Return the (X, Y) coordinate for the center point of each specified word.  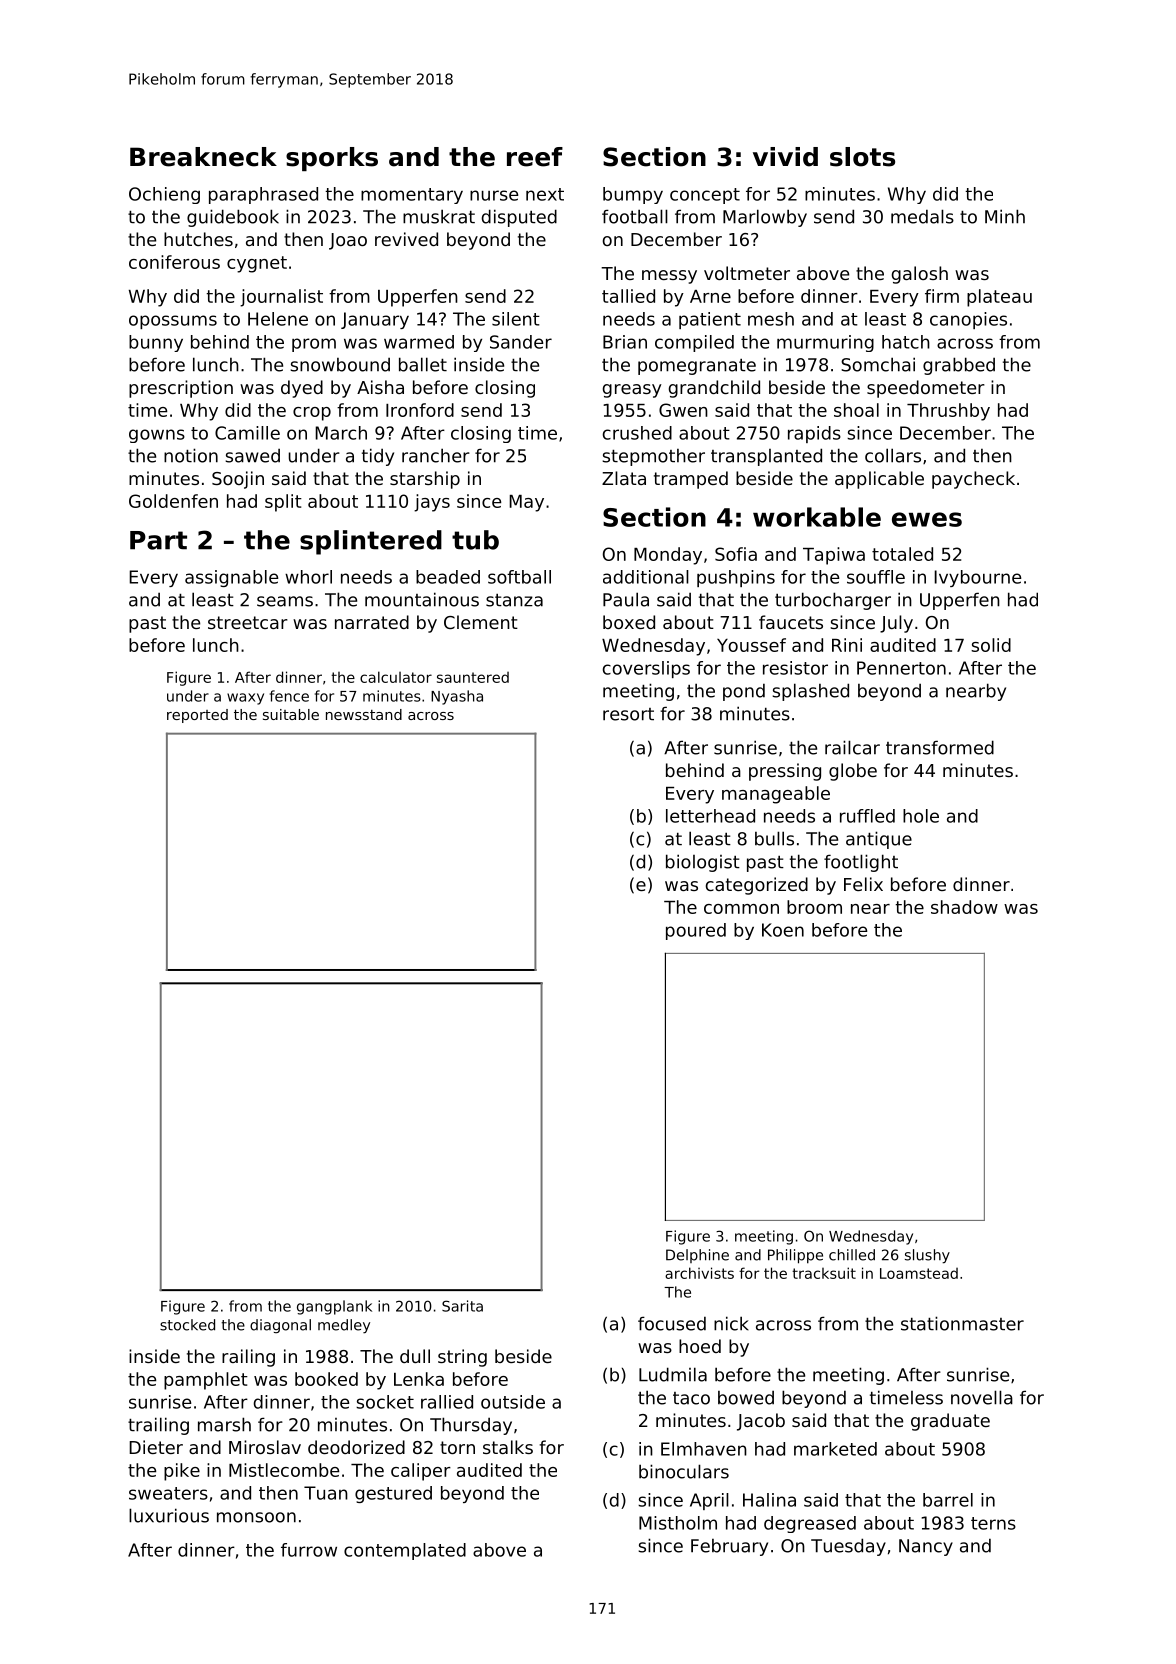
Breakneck (203, 157)
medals (922, 216)
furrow (309, 1550)
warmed (419, 342)
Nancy (926, 1547)
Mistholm (678, 1523)
